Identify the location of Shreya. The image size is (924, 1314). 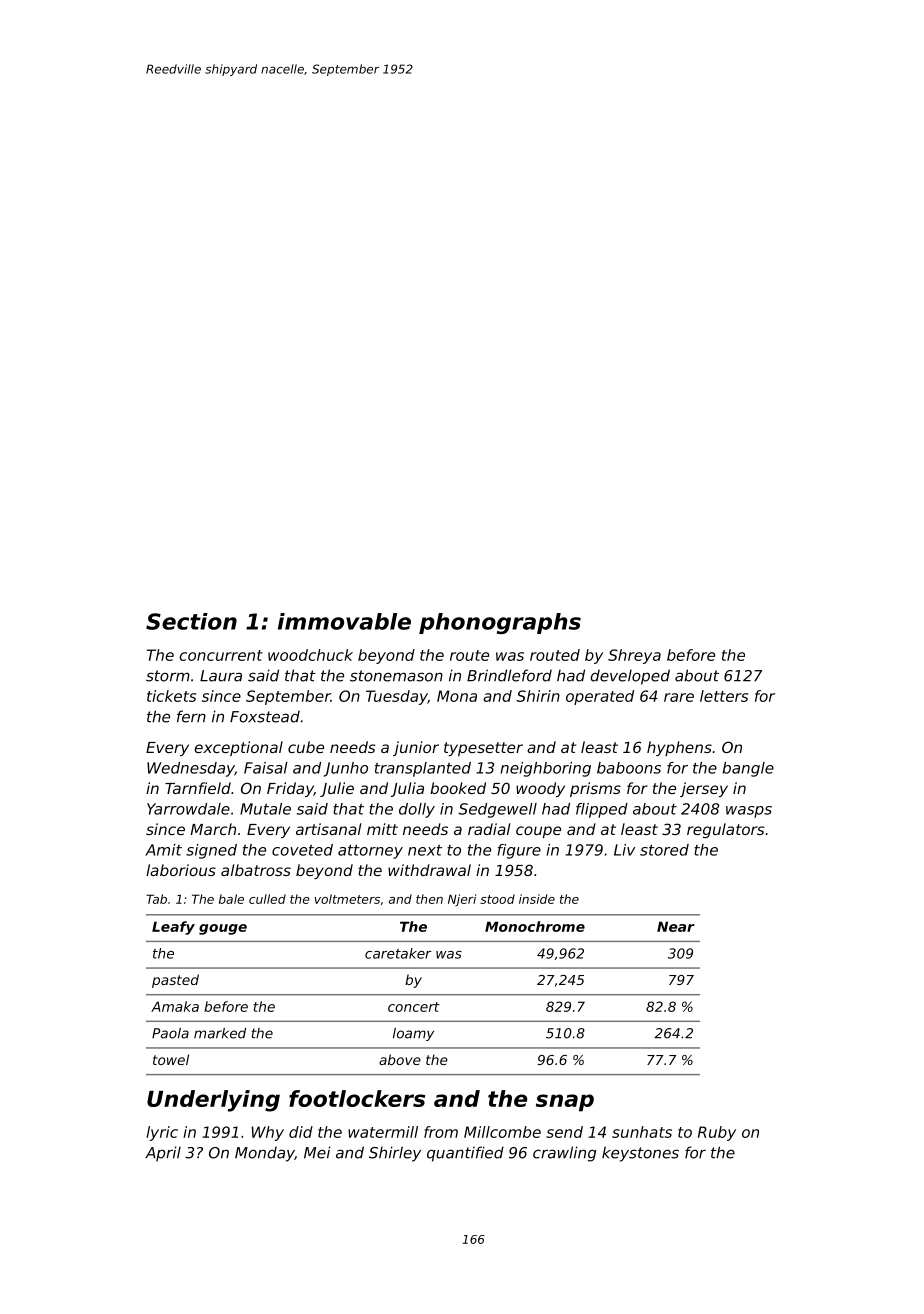
(634, 656).
